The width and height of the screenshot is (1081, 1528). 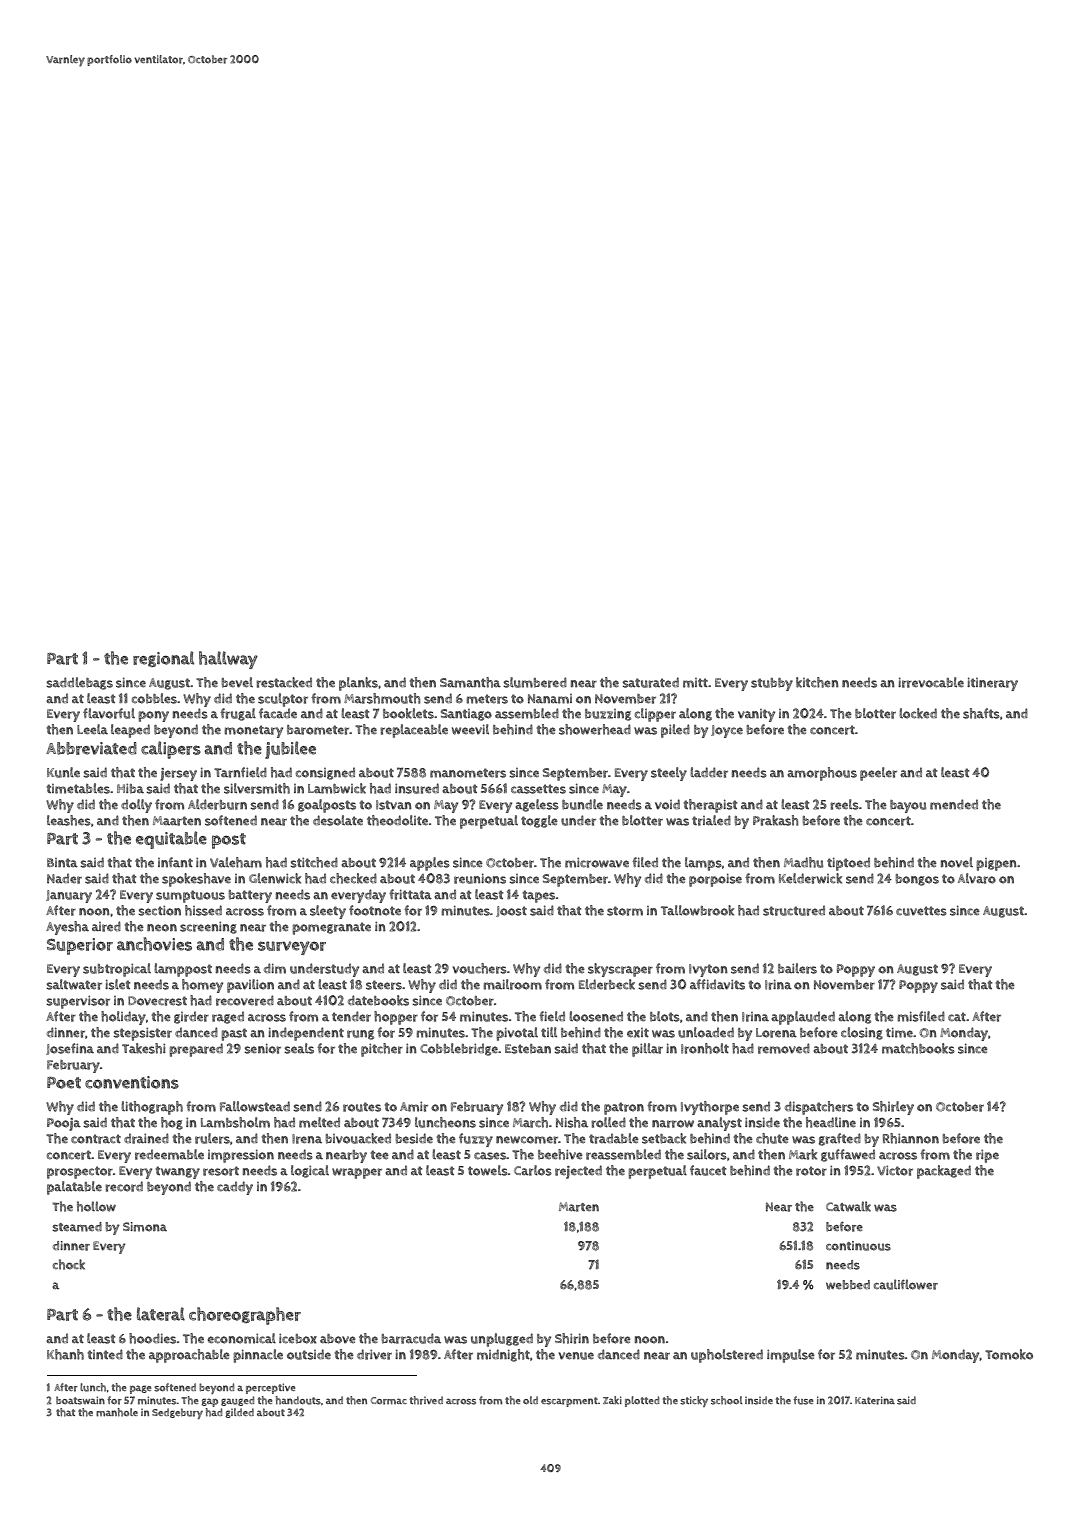 I want to click on irrevocable, so click(x=931, y=682).
